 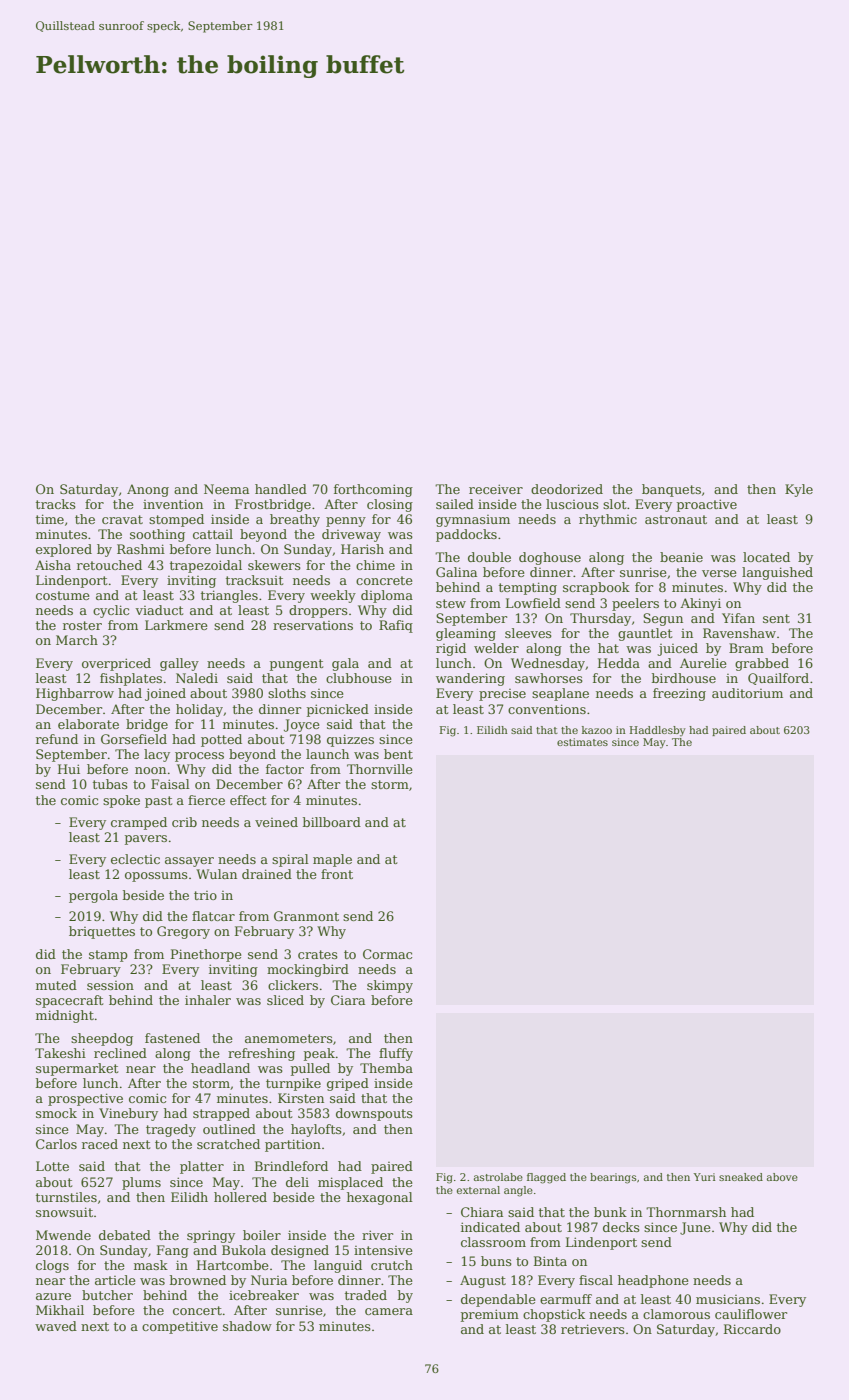 I want to click on stomped, so click(x=176, y=520).
